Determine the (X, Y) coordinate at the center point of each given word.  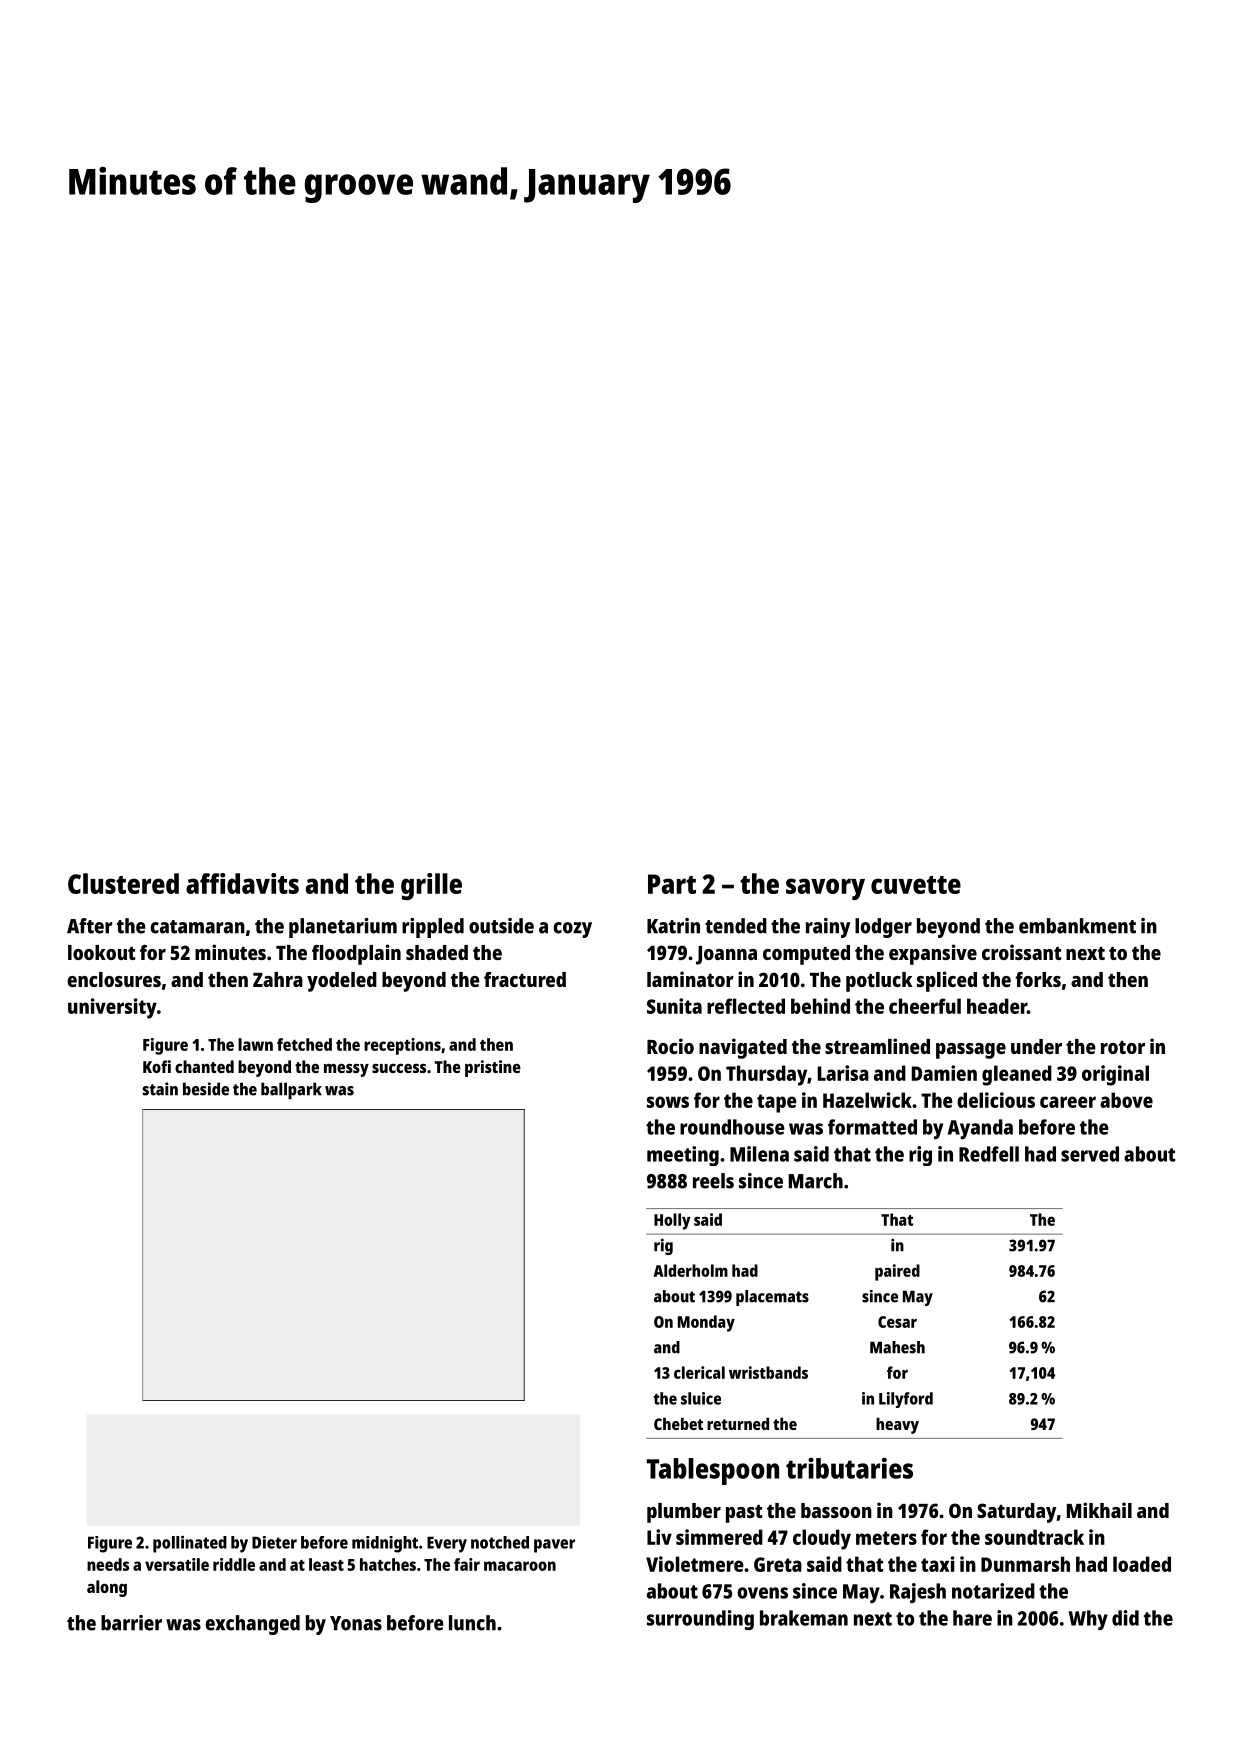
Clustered (123, 883)
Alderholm (690, 1270)
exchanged (252, 1625)
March (816, 1181)
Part (672, 884)
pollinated (190, 1544)
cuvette (916, 885)
